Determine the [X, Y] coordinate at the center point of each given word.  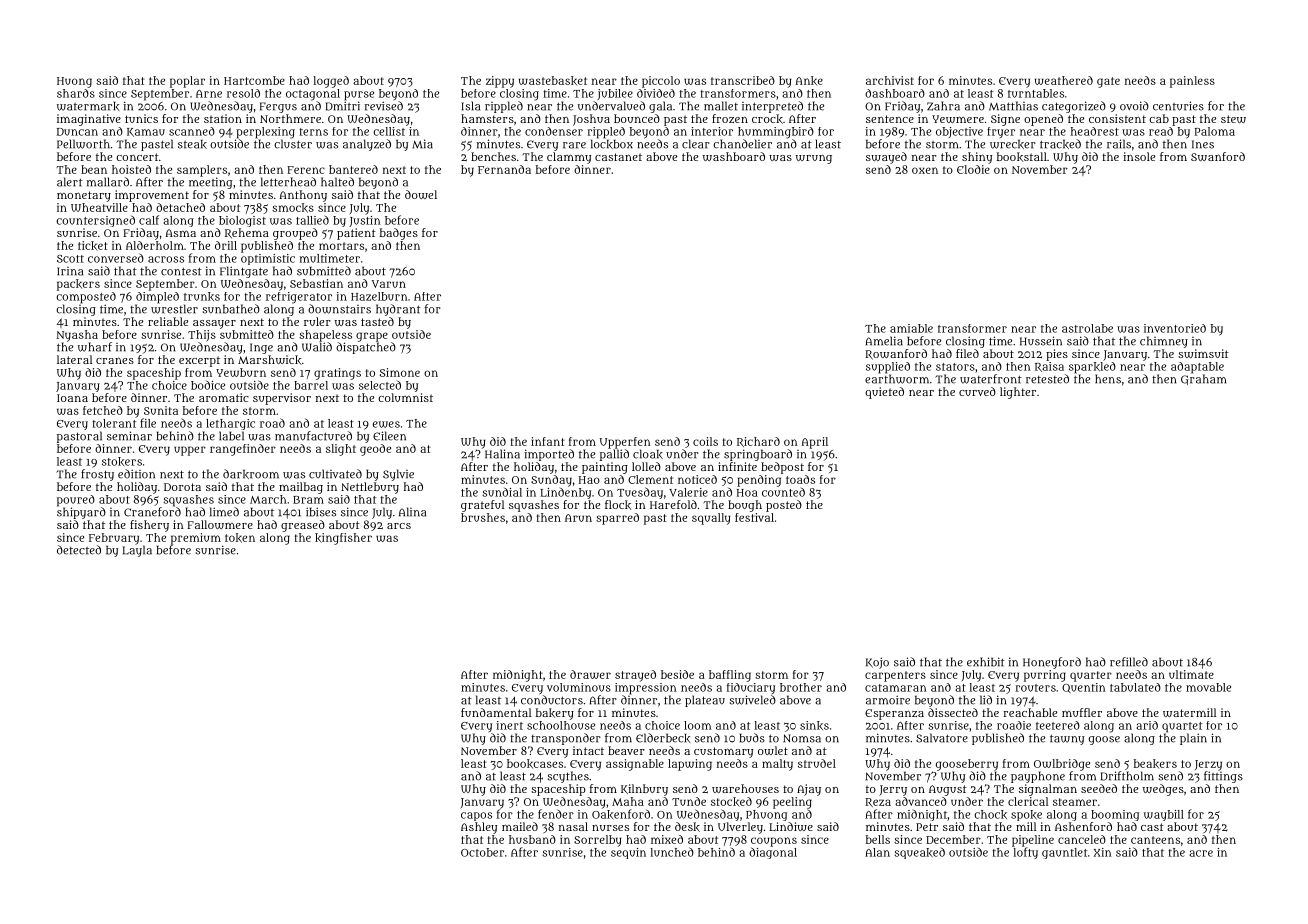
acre [1201, 853]
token [240, 538]
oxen [925, 170]
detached [180, 207]
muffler [1082, 712]
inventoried [1175, 328]
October [482, 852]
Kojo [877, 663]
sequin [628, 853]
